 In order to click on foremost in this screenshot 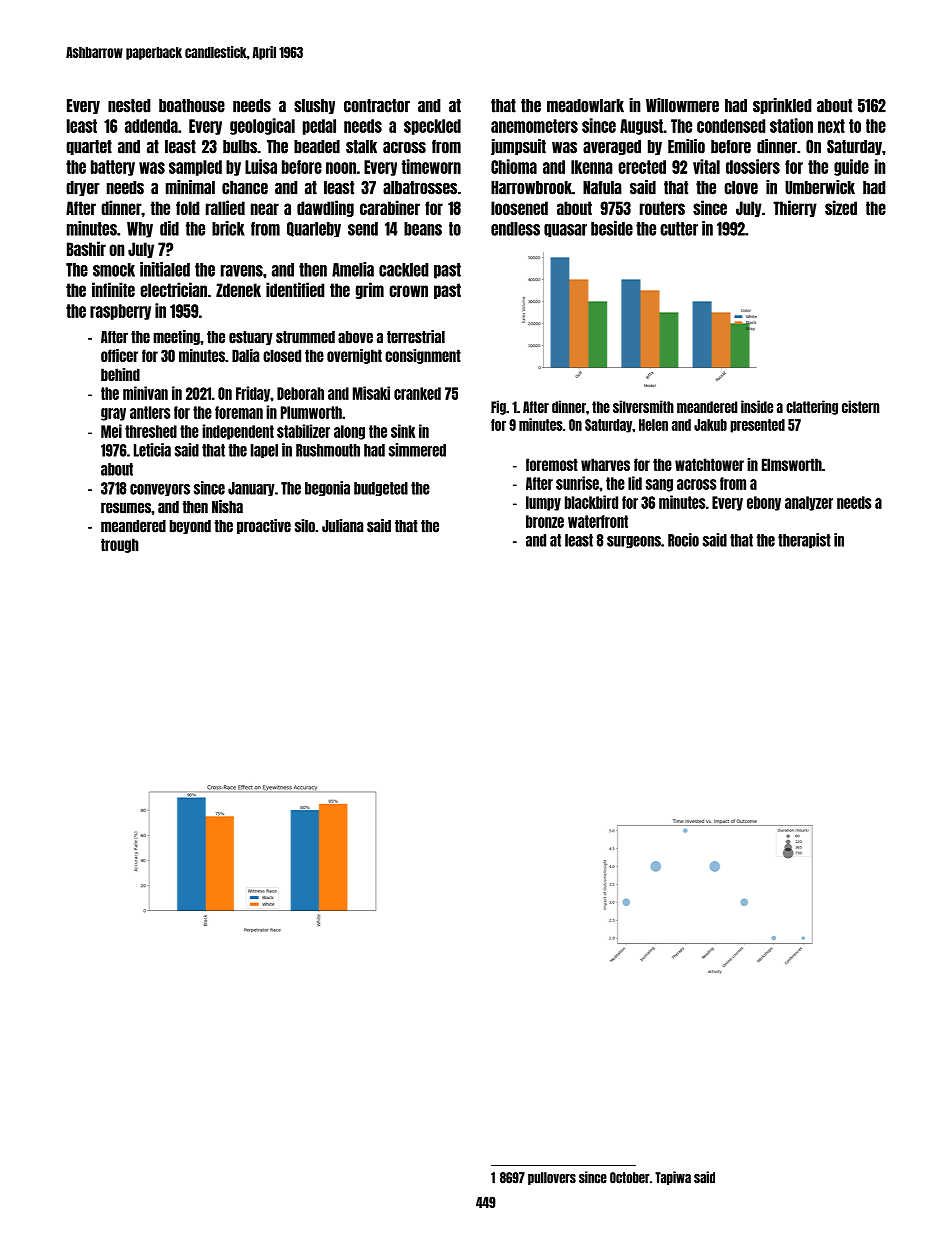, I will do `click(552, 464)`.
